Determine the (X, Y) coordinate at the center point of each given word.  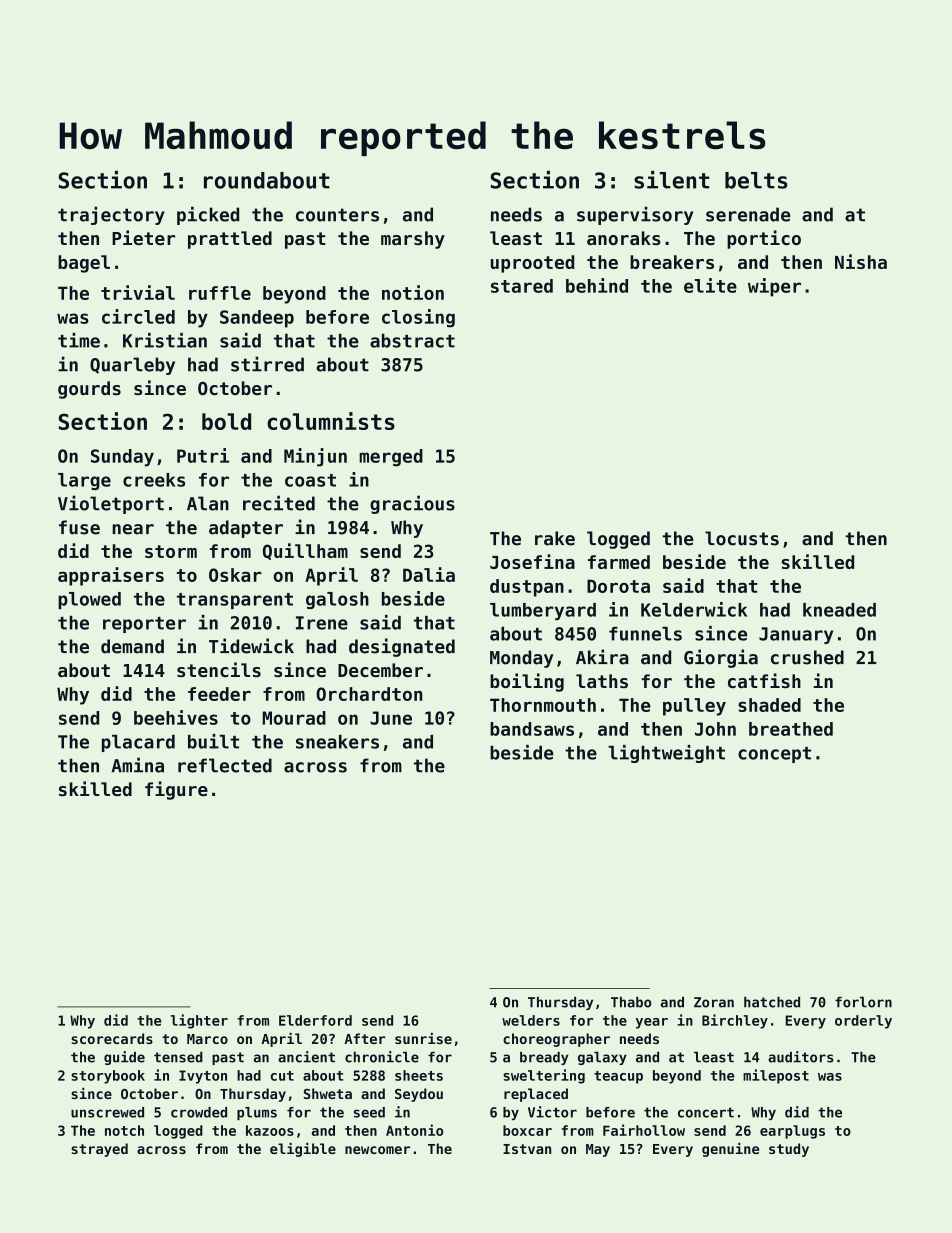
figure (176, 790)
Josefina (532, 561)
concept (774, 755)
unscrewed (107, 1112)
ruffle (220, 293)
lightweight (666, 754)
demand (132, 646)
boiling (527, 682)
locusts (742, 538)
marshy (413, 240)
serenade (748, 214)
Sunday (122, 458)
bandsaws (532, 729)
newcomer (377, 1150)
